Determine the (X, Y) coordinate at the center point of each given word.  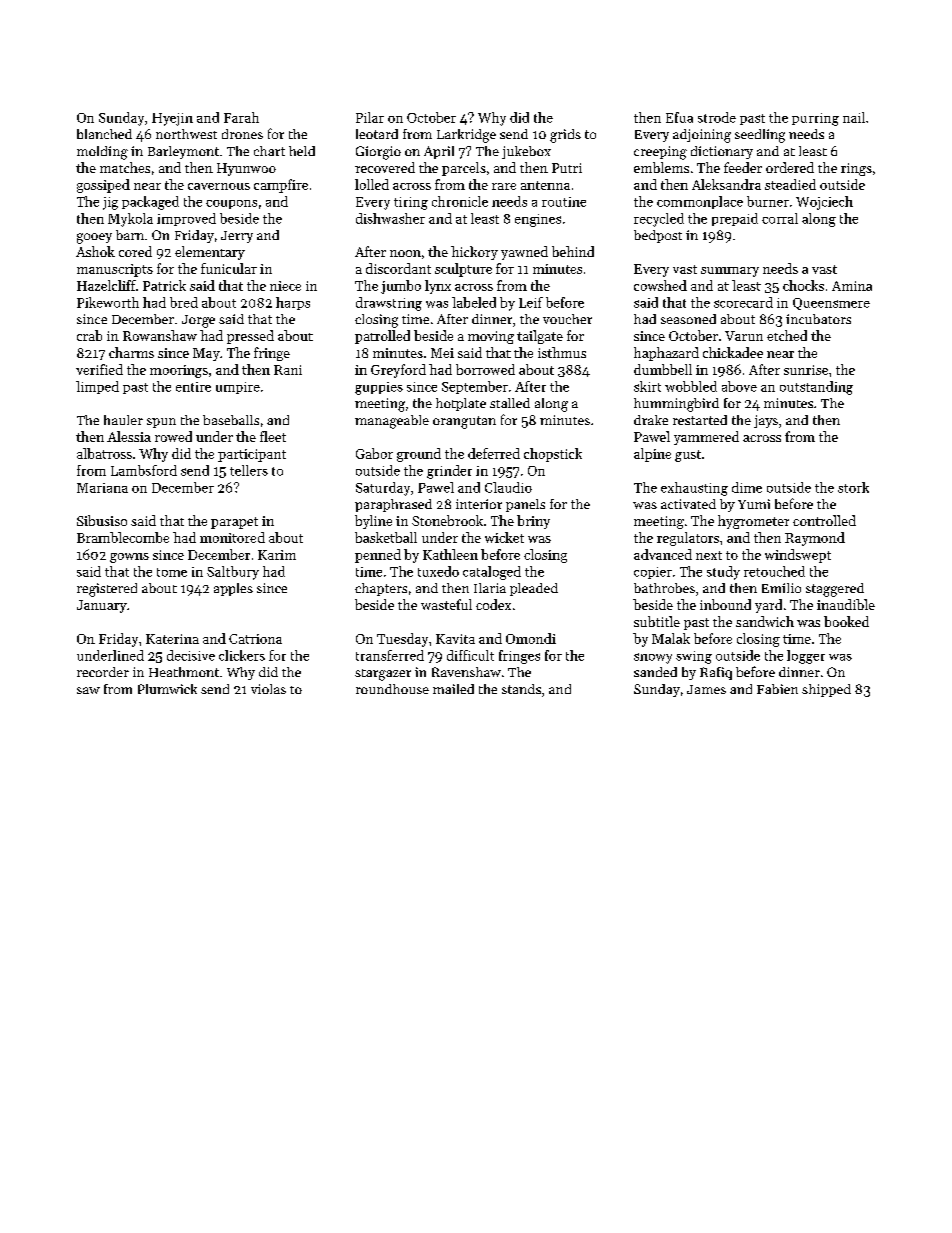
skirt (647, 386)
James (706, 689)
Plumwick (167, 689)
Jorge (198, 321)
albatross (104, 453)
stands (521, 689)
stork (853, 487)
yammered (706, 438)
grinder (449, 472)
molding (102, 153)
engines (538, 220)
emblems (661, 167)
